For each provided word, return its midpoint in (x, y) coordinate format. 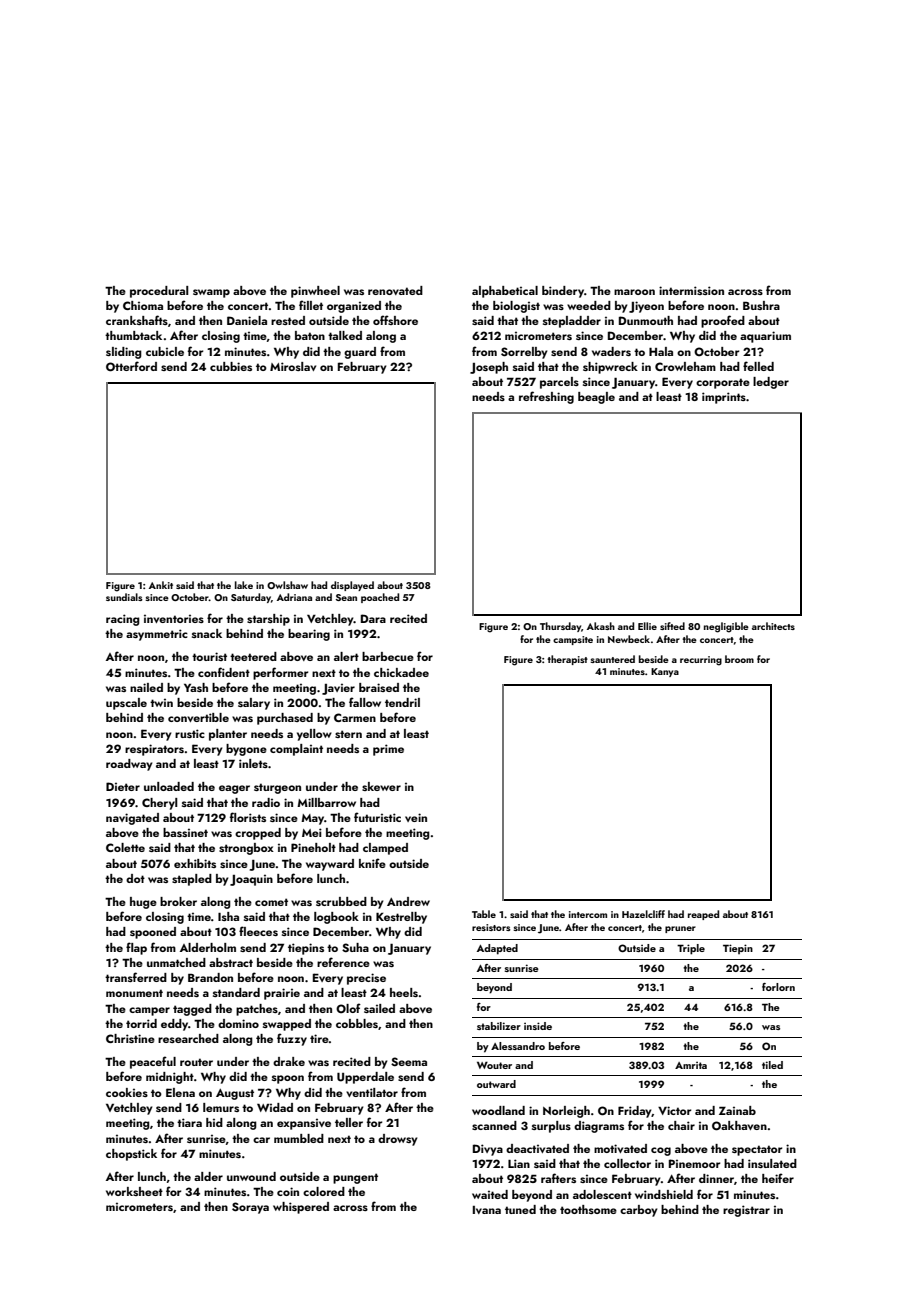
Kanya (665, 672)
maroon (634, 292)
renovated (395, 290)
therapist (567, 660)
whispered (301, 1208)
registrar (746, 1211)
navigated (132, 819)
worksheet (134, 1191)
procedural (159, 292)
